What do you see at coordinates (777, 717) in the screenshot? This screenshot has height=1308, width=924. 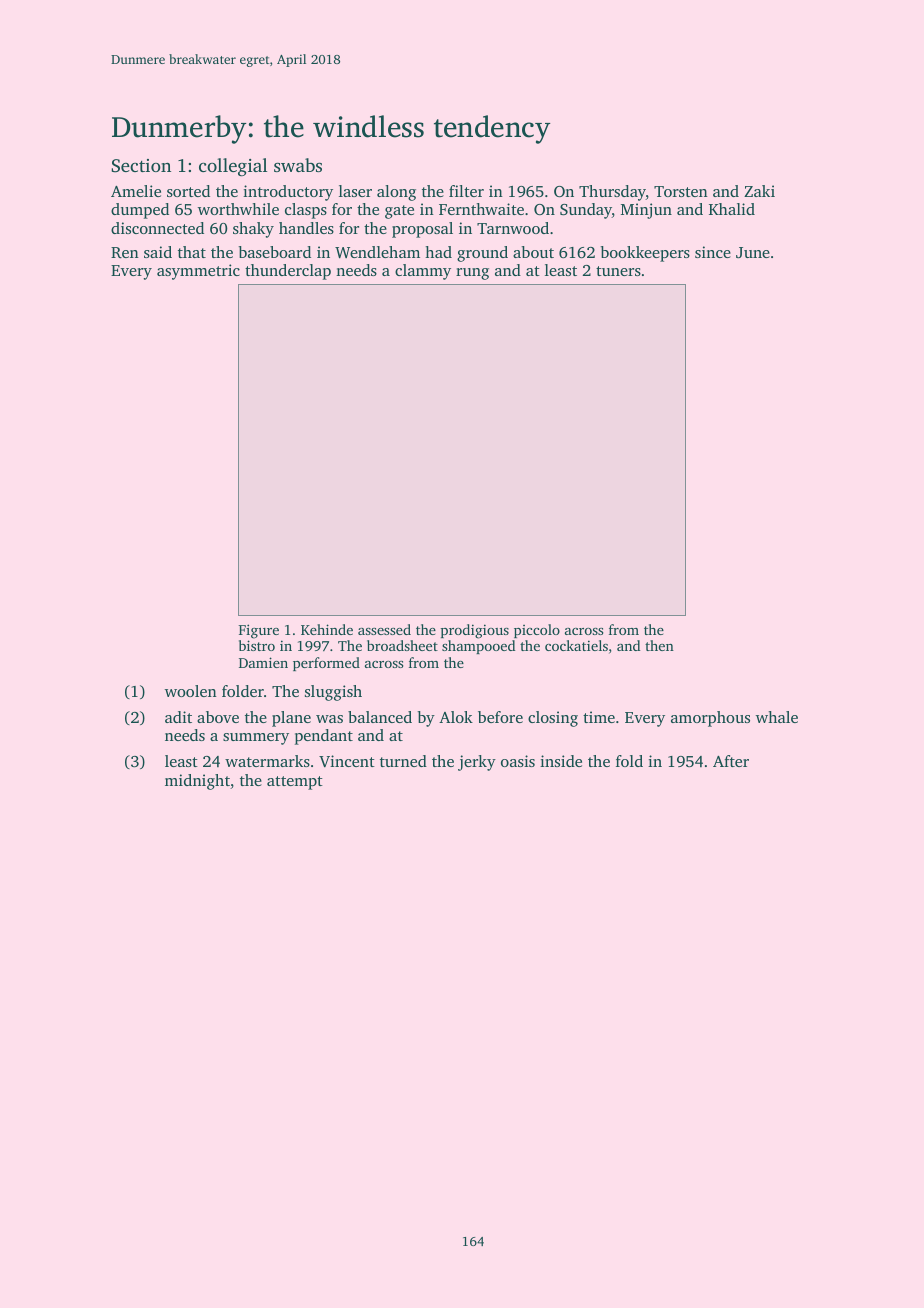 I see `whale` at bounding box center [777, 717].
